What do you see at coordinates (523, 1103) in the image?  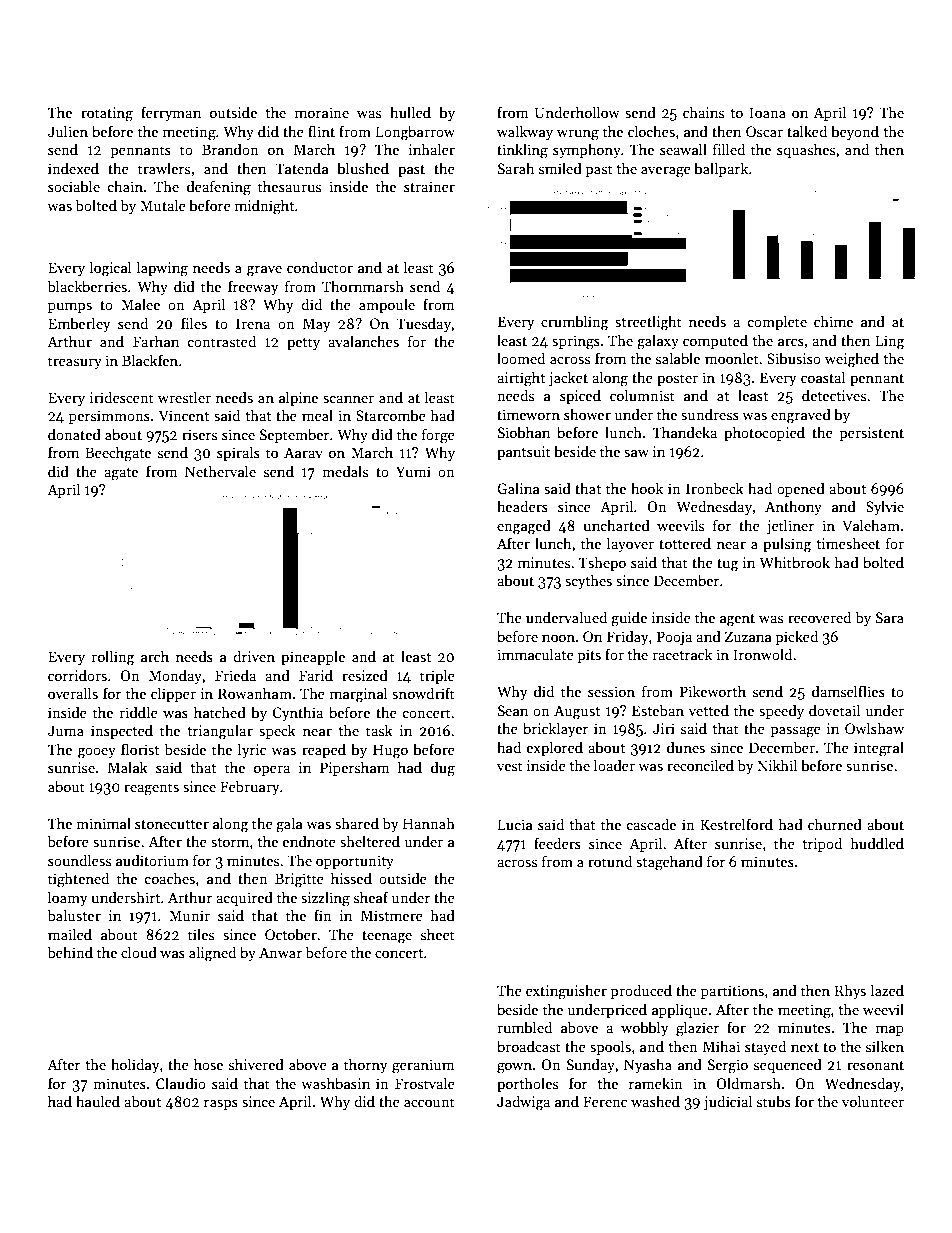 I see `Jadwiga` at bounding box center [523, 1103].
